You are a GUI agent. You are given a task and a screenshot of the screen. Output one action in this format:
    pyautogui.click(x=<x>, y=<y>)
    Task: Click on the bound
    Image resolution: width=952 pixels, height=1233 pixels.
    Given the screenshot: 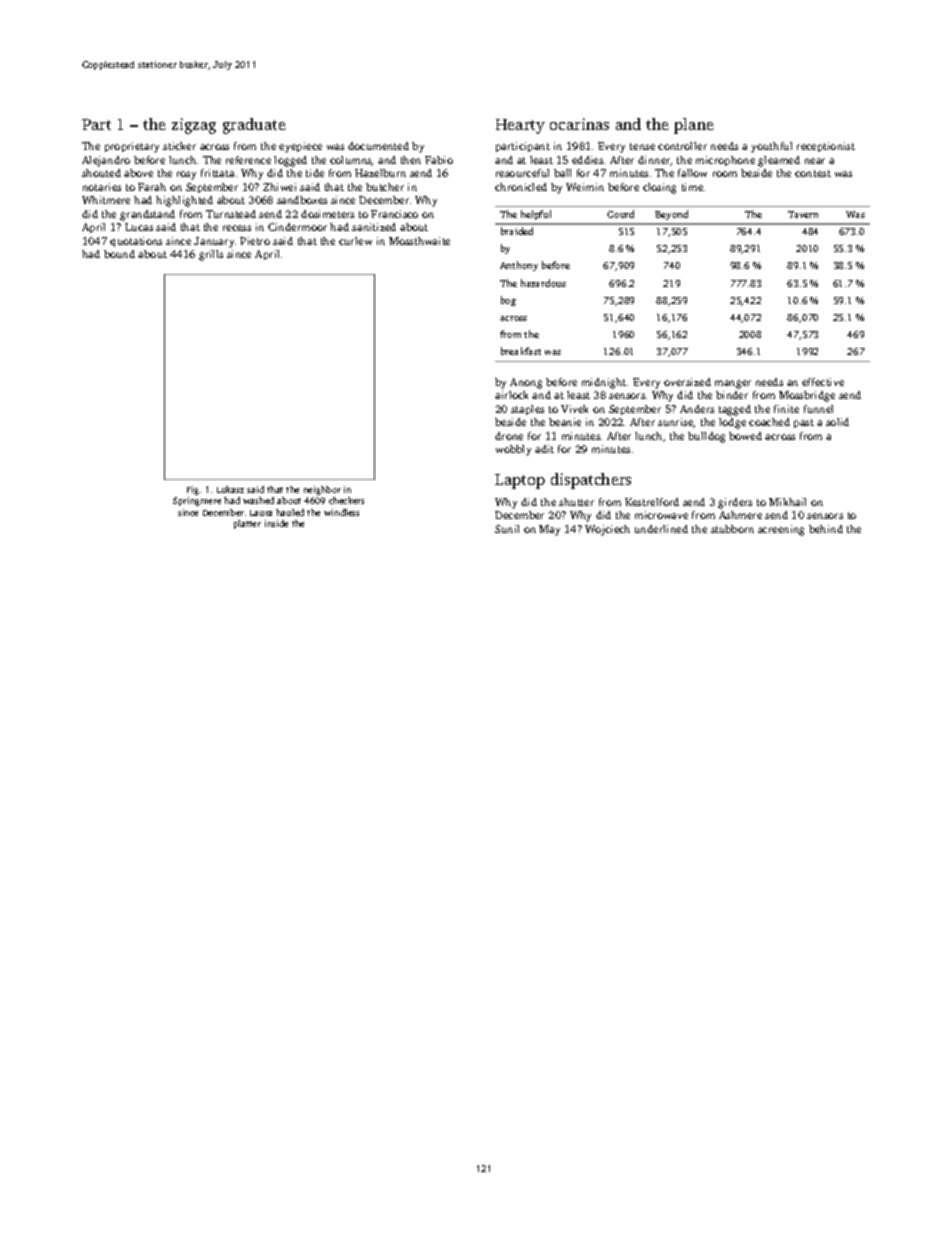 What is the action you would take?
    pyautogui.click(x=119, y=254)
